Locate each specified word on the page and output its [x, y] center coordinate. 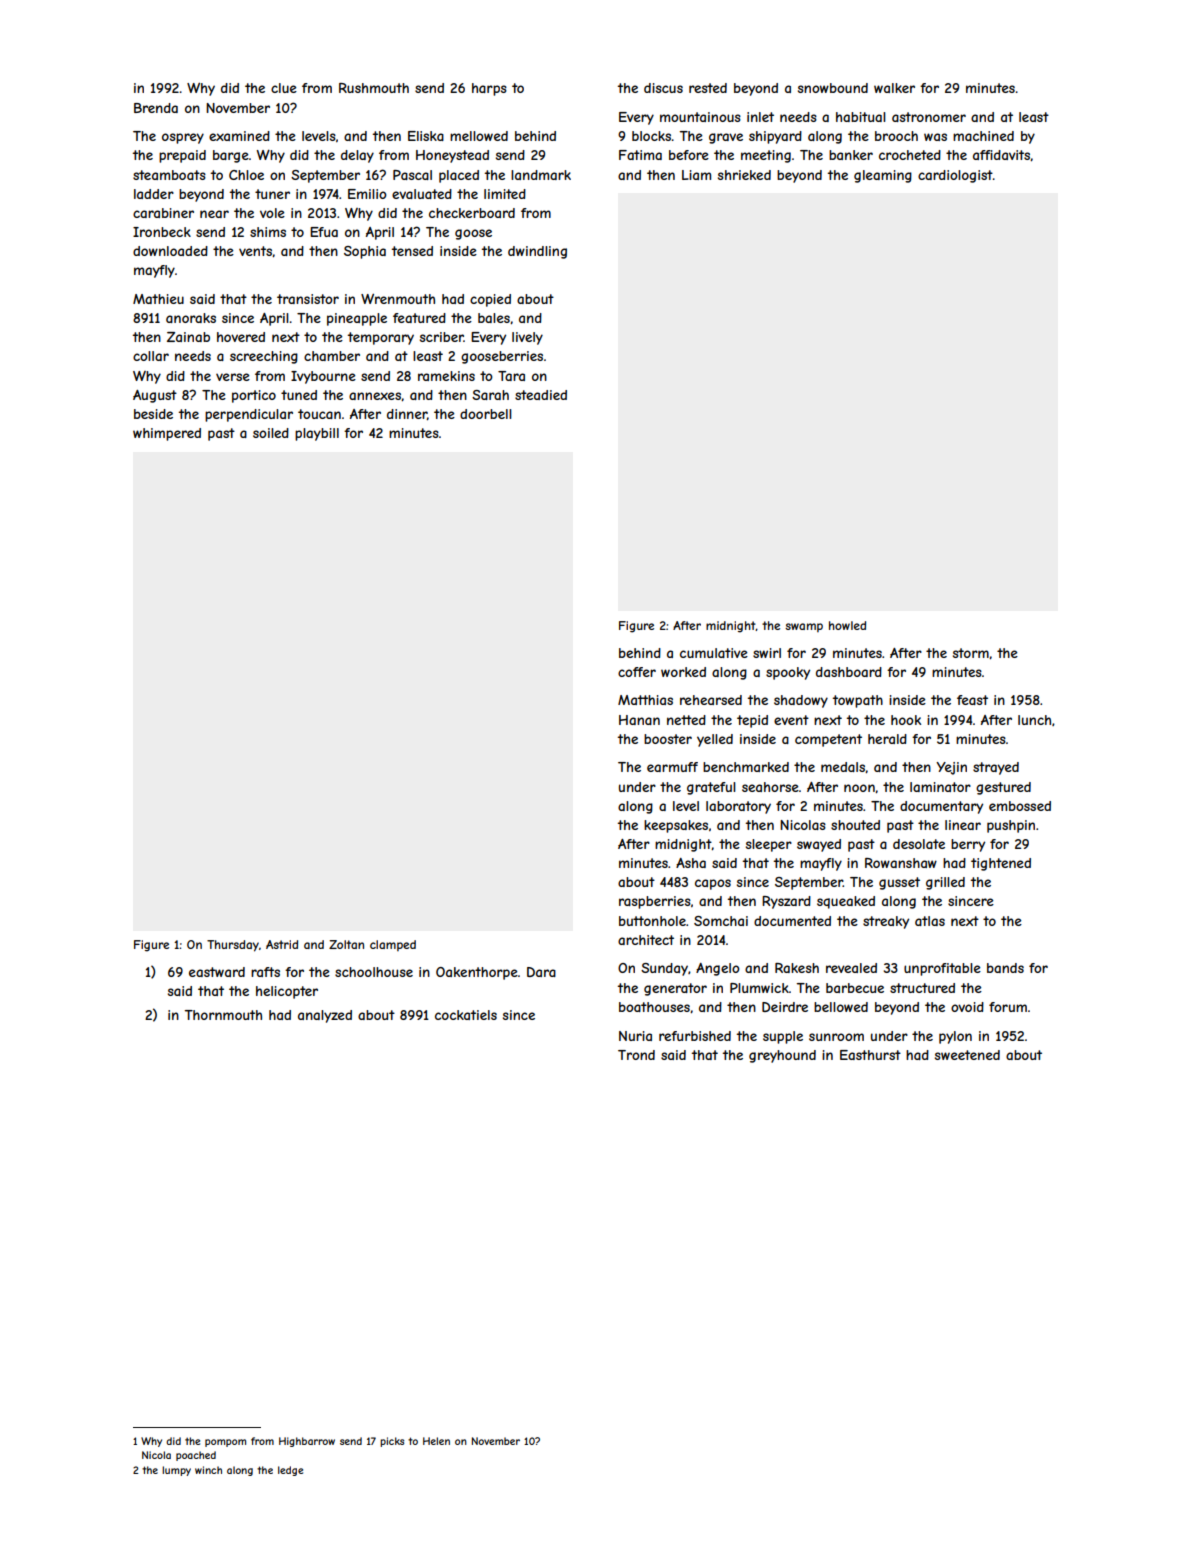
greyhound [782, 1056]
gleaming [883, 176]
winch [208, 1470]
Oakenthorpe [477, 973]
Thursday [233, 946]
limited [505, 194]
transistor [308, 299]
